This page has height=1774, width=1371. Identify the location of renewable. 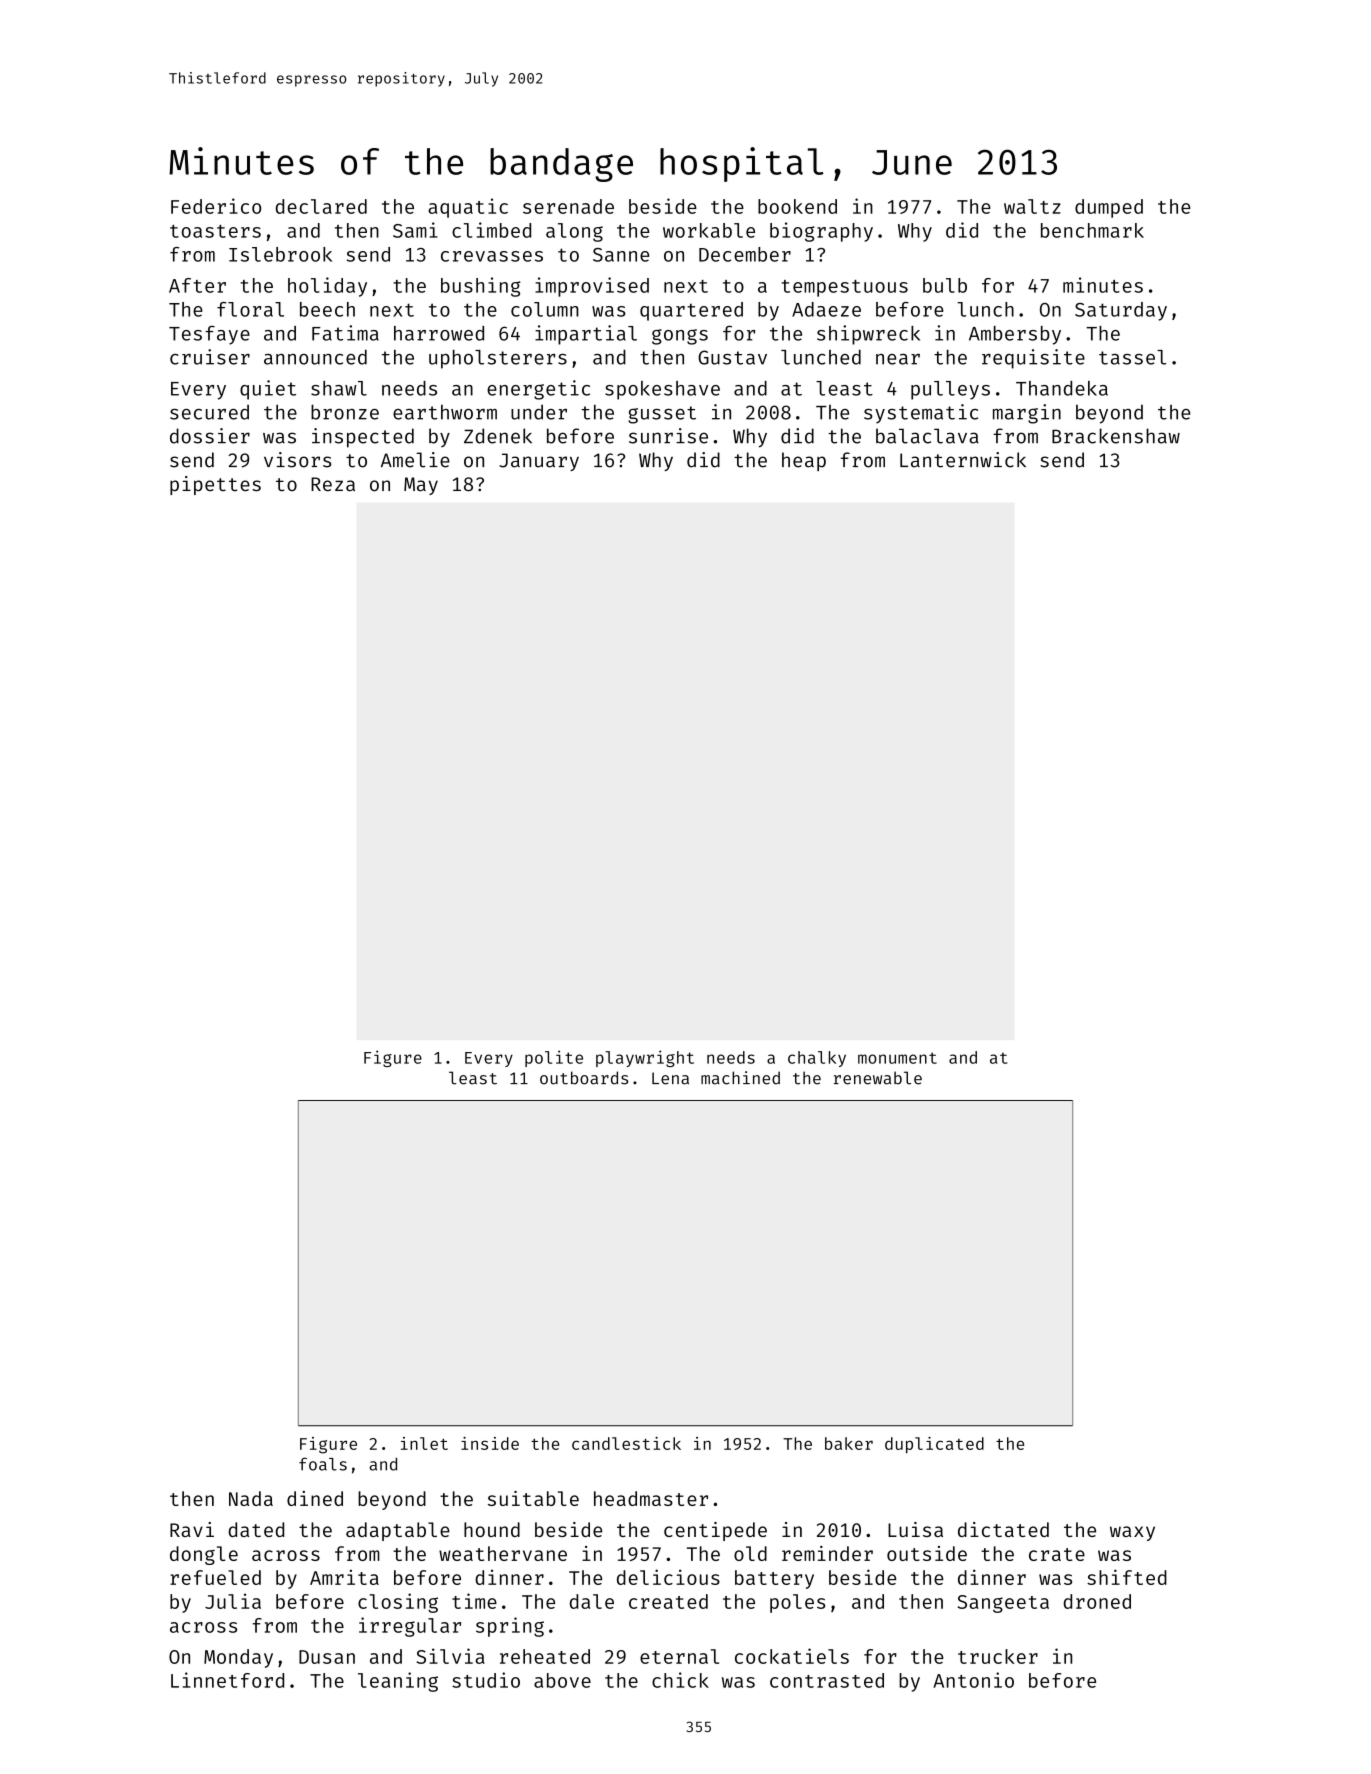
(878, 1078).
